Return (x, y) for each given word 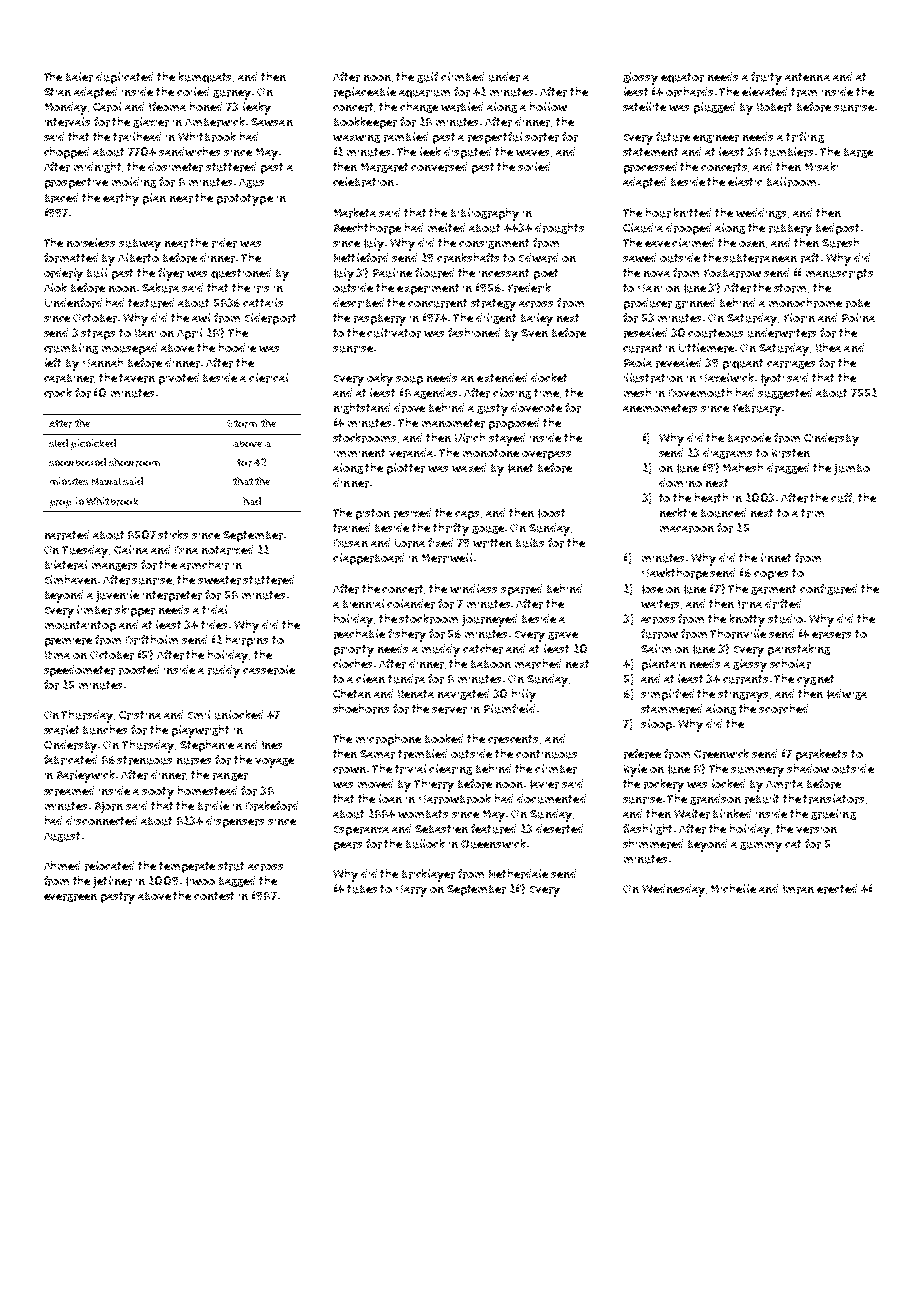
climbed (462, 76)
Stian (57, 92)
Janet (520, 468)
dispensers (235, 822)
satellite (644, 106)
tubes (362, 889)
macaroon (687, 529)
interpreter (172, 596)
